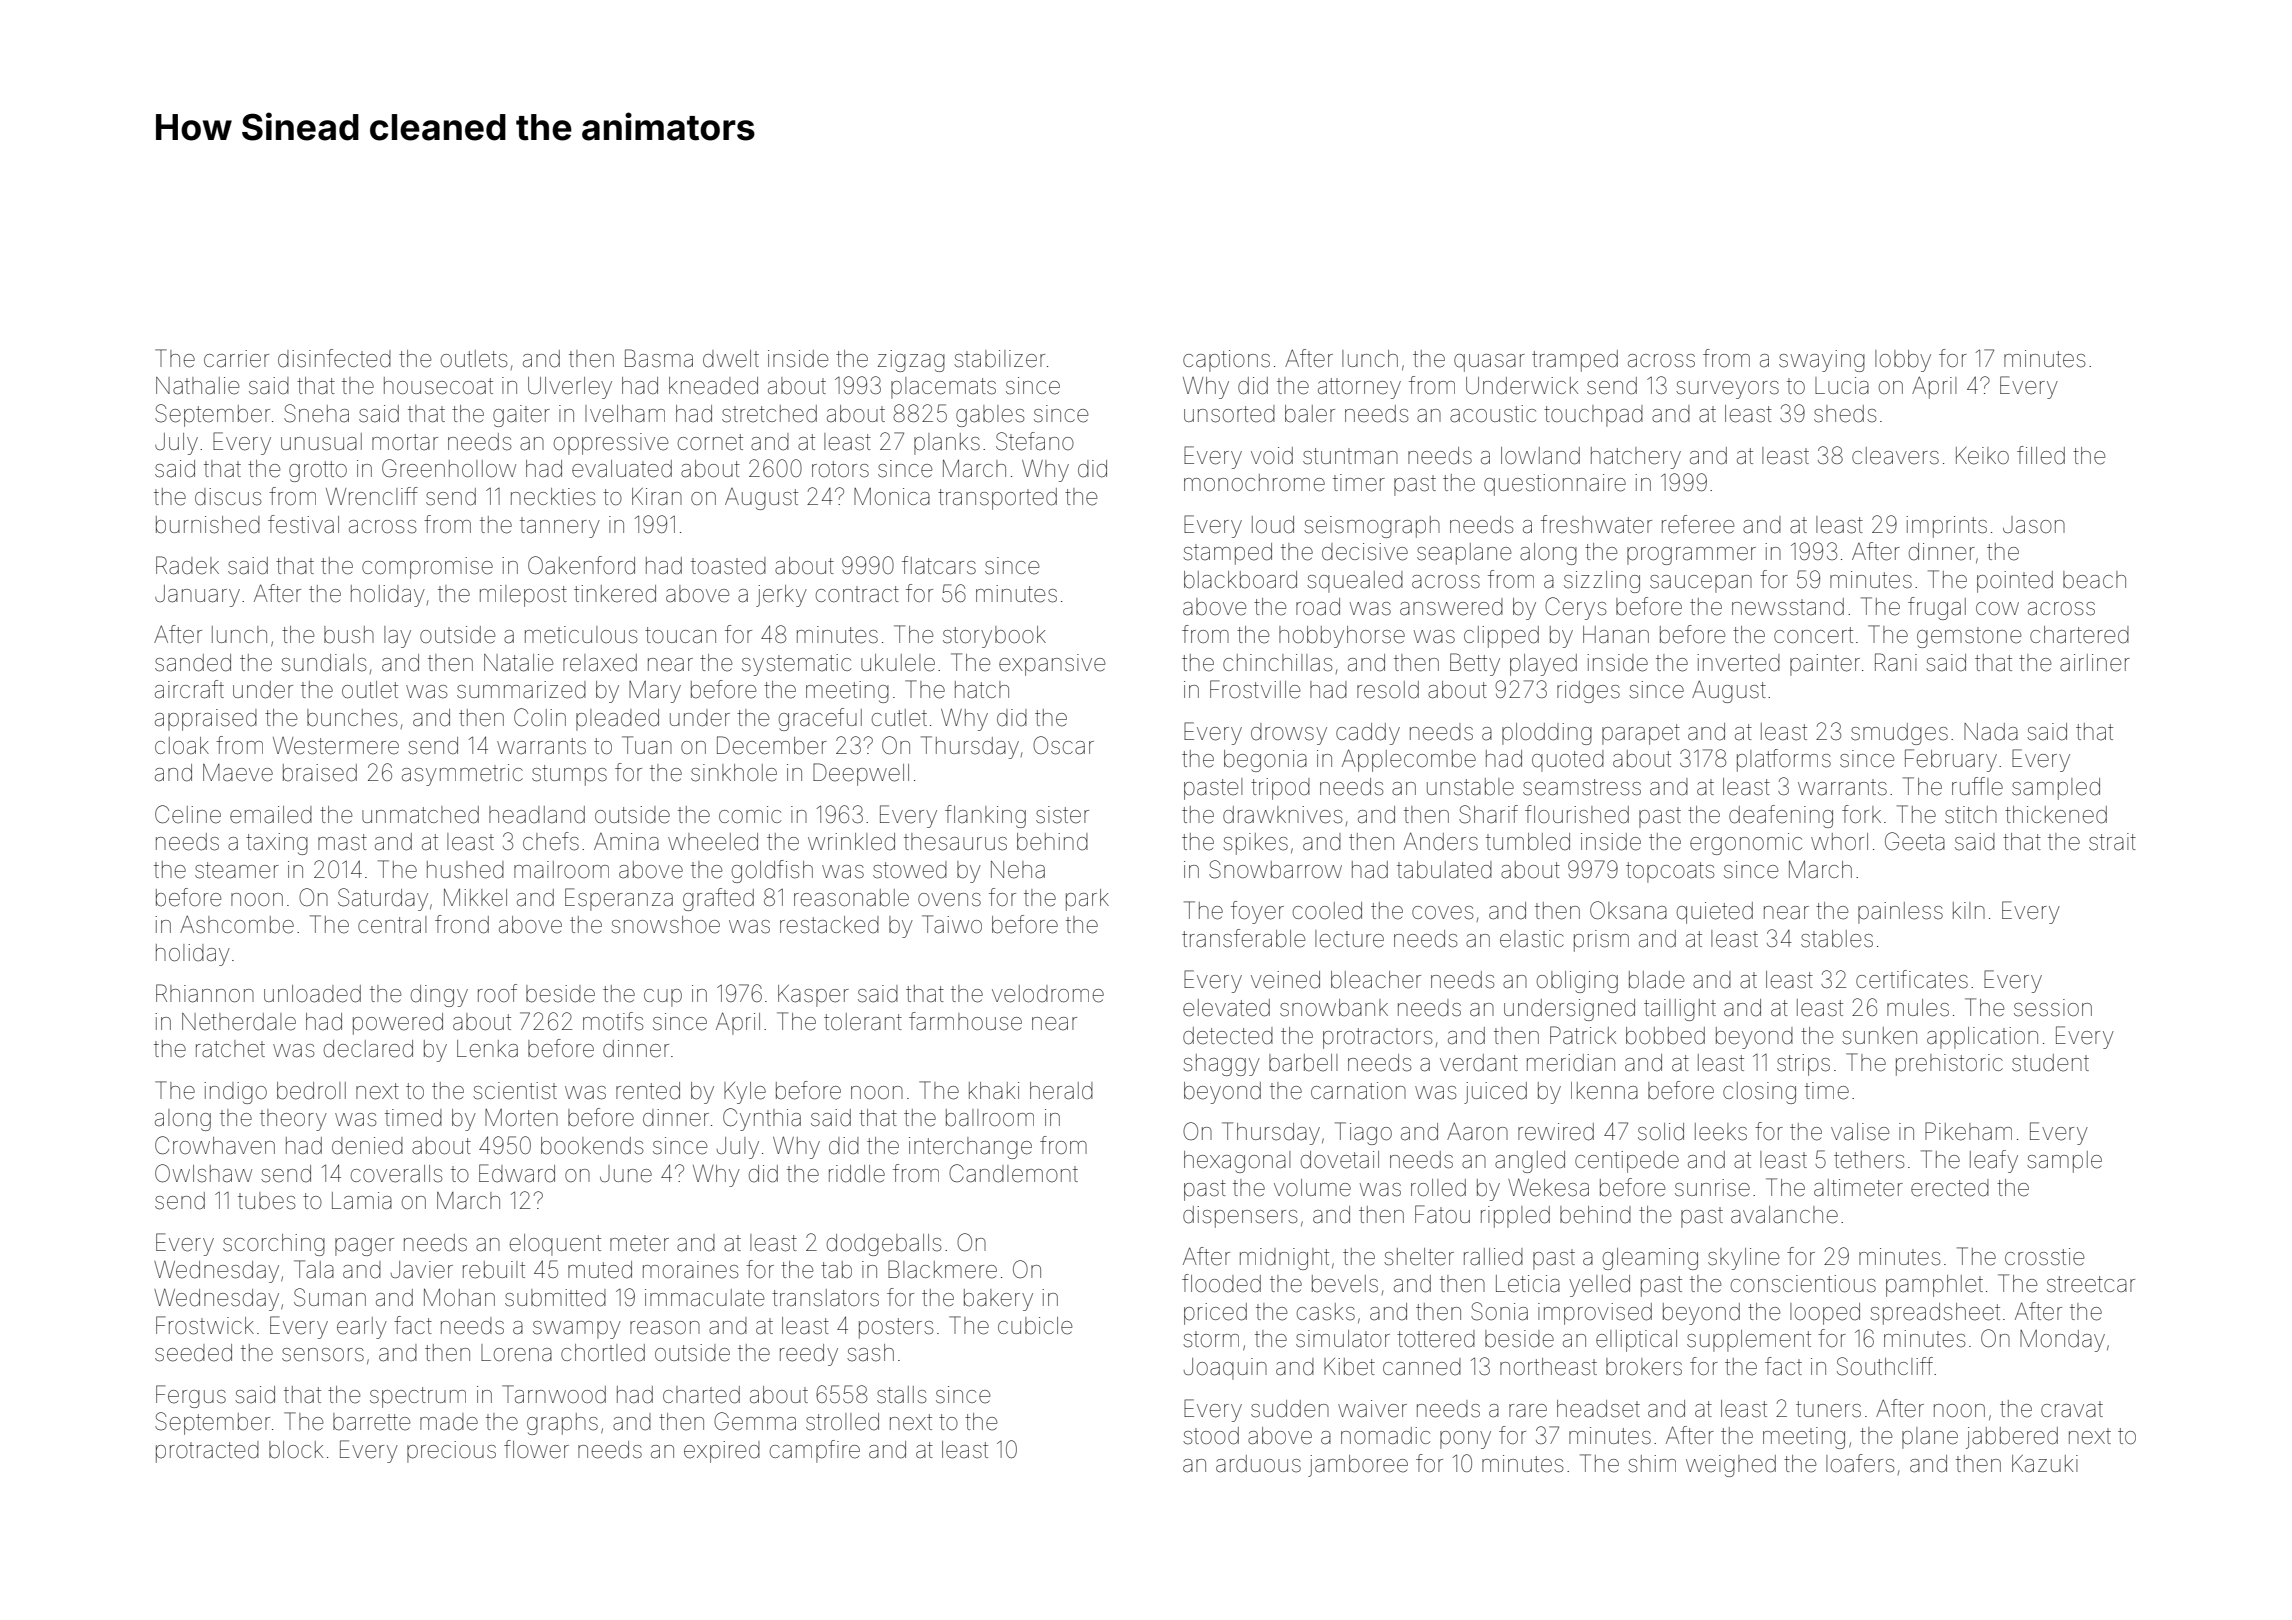 The width and height of the screenshot is (2292, 1620). I want to click on attorney, so click(1359, 388).
